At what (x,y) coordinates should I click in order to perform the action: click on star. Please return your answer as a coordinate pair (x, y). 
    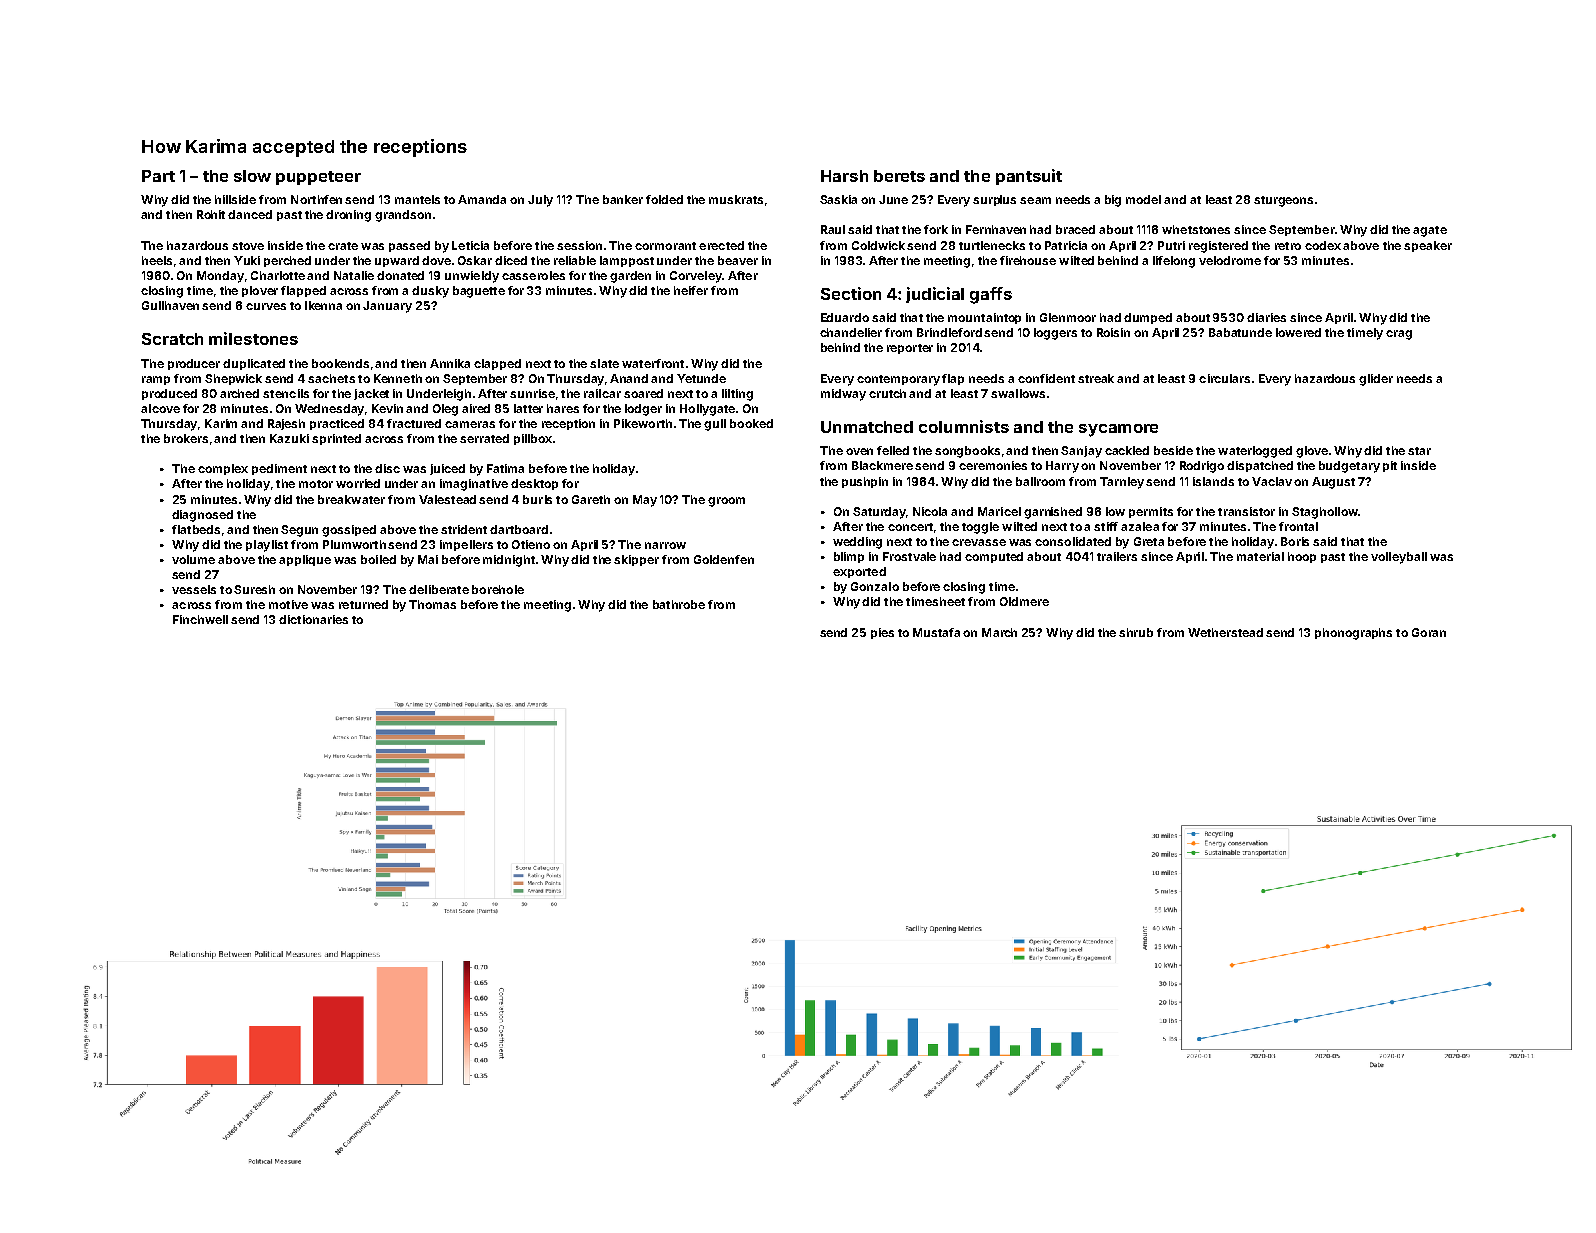
    Looking at the image, I should click on (1419, 451).
